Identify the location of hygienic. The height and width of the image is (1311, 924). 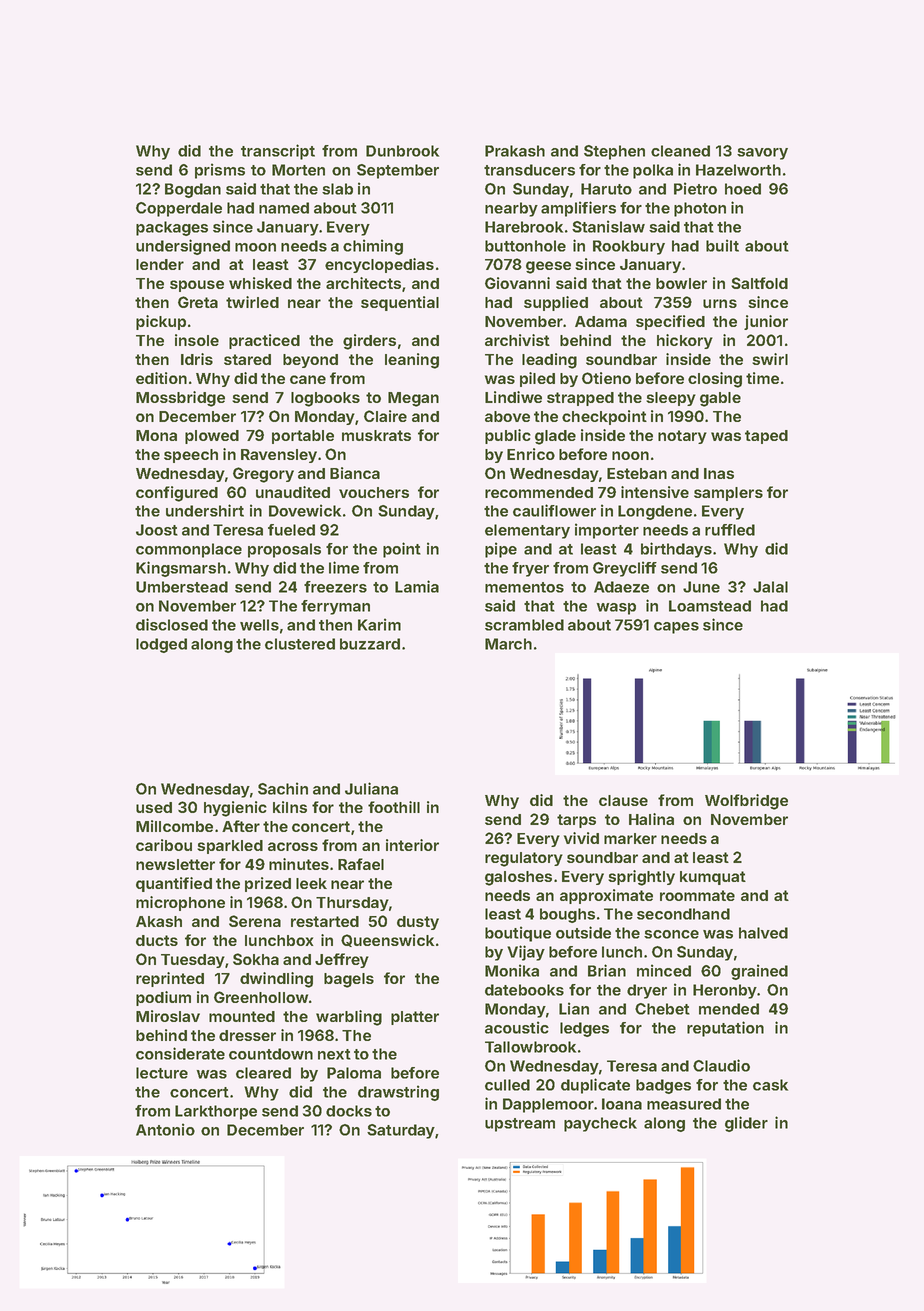
(235, 809).
